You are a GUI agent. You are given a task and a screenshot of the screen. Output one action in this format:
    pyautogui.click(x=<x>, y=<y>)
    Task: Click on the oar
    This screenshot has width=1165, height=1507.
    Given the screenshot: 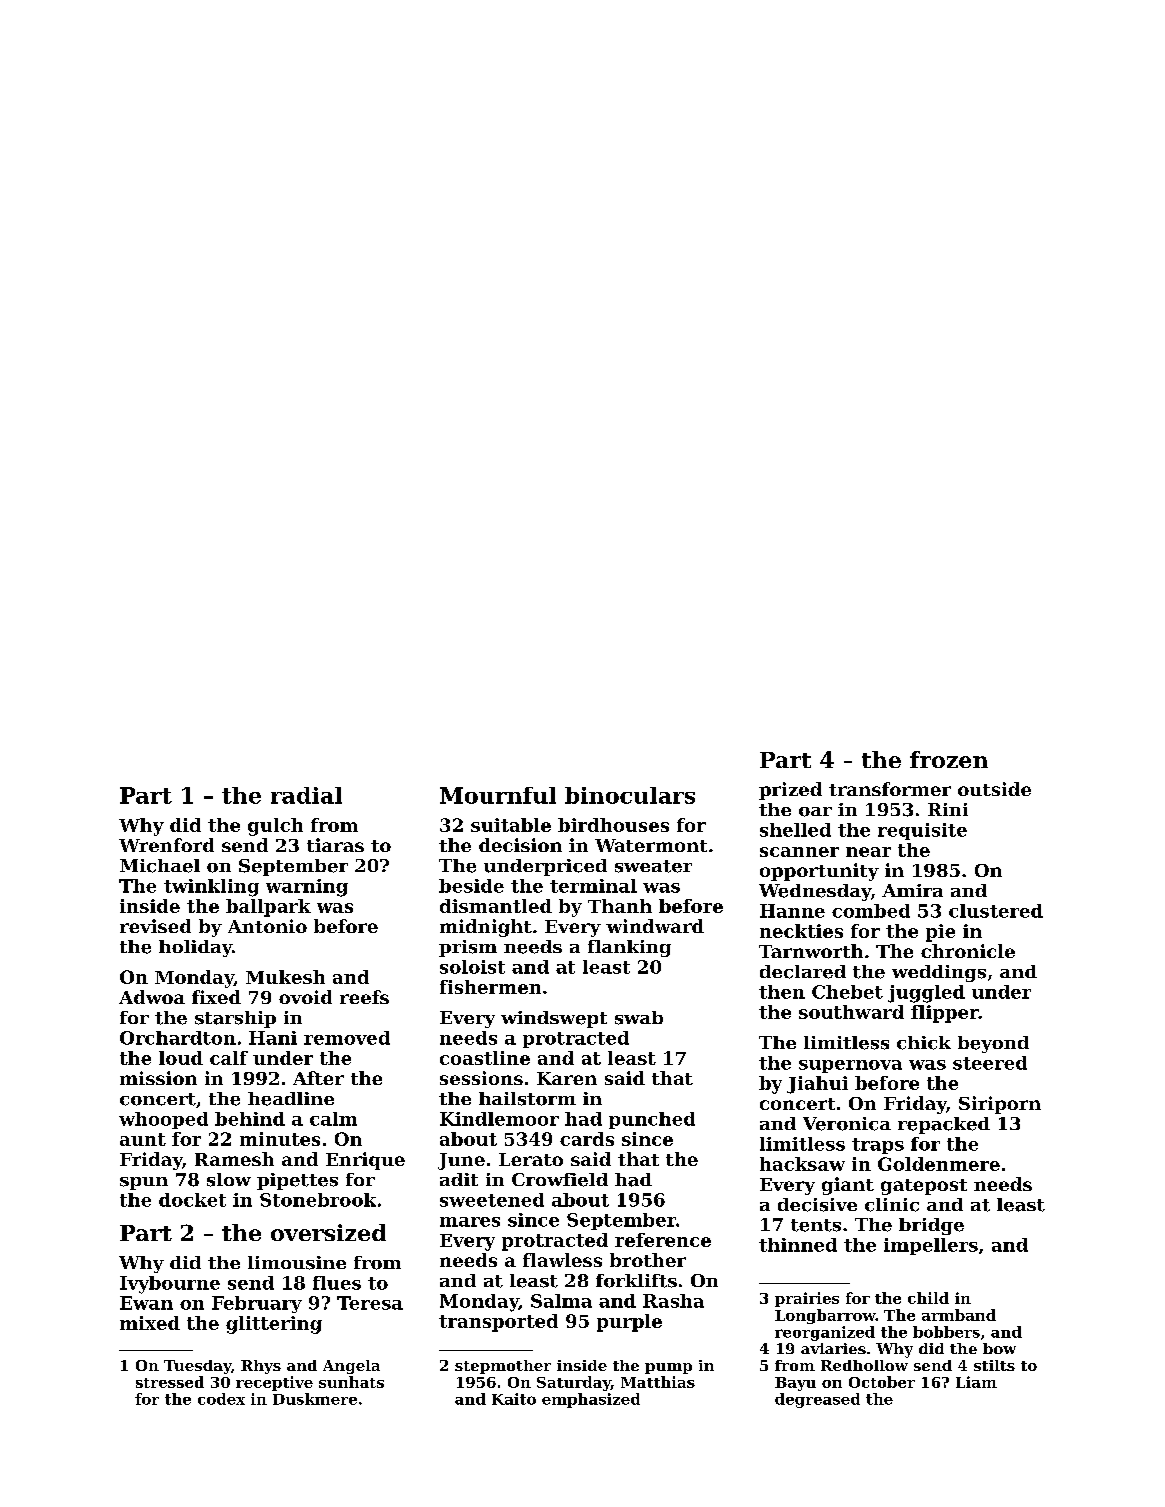 What is the action you would take?
    pyautogui.click(x=815, y=812)
